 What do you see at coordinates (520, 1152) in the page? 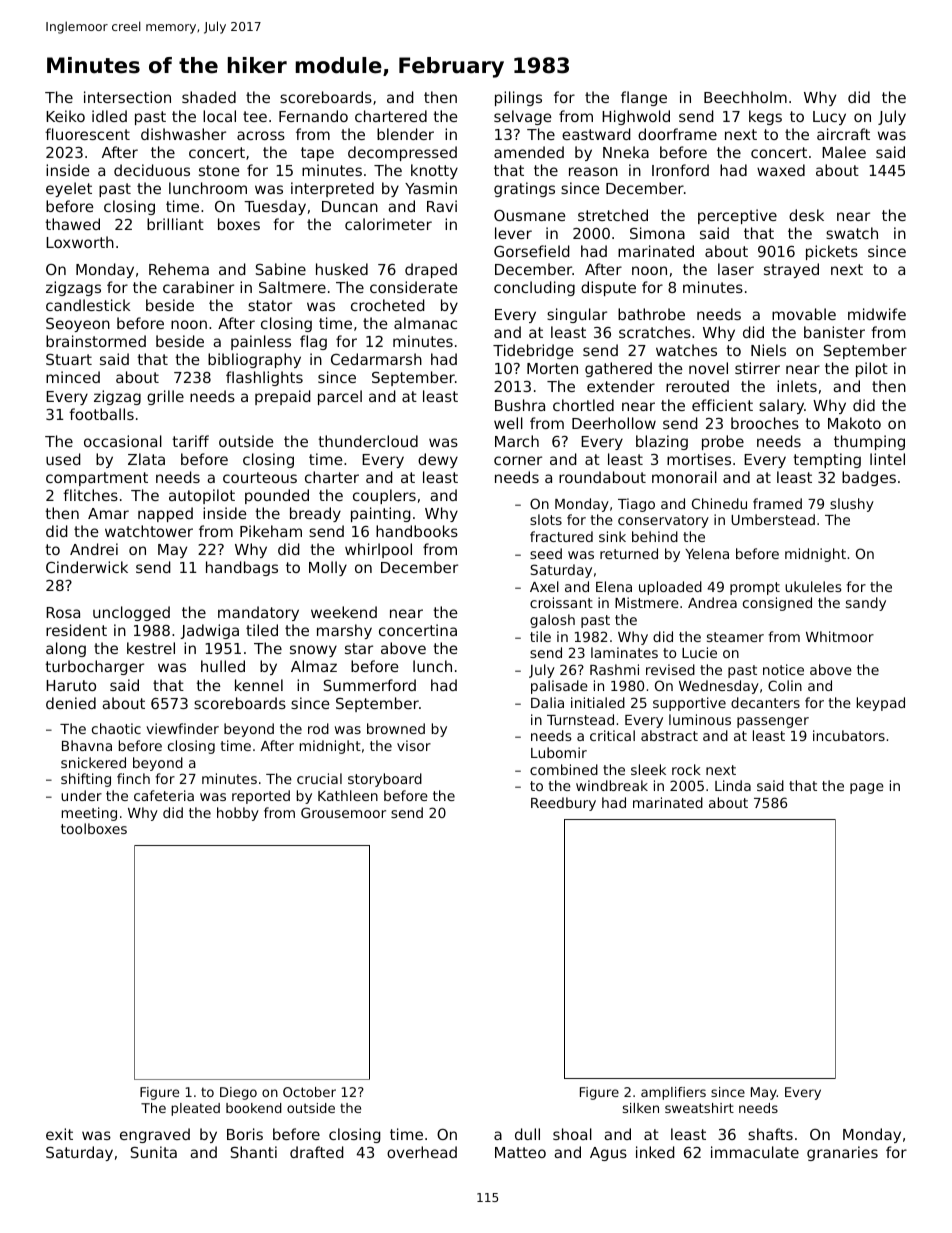
I see `Matteo` at bounding box center [520, 1152].
